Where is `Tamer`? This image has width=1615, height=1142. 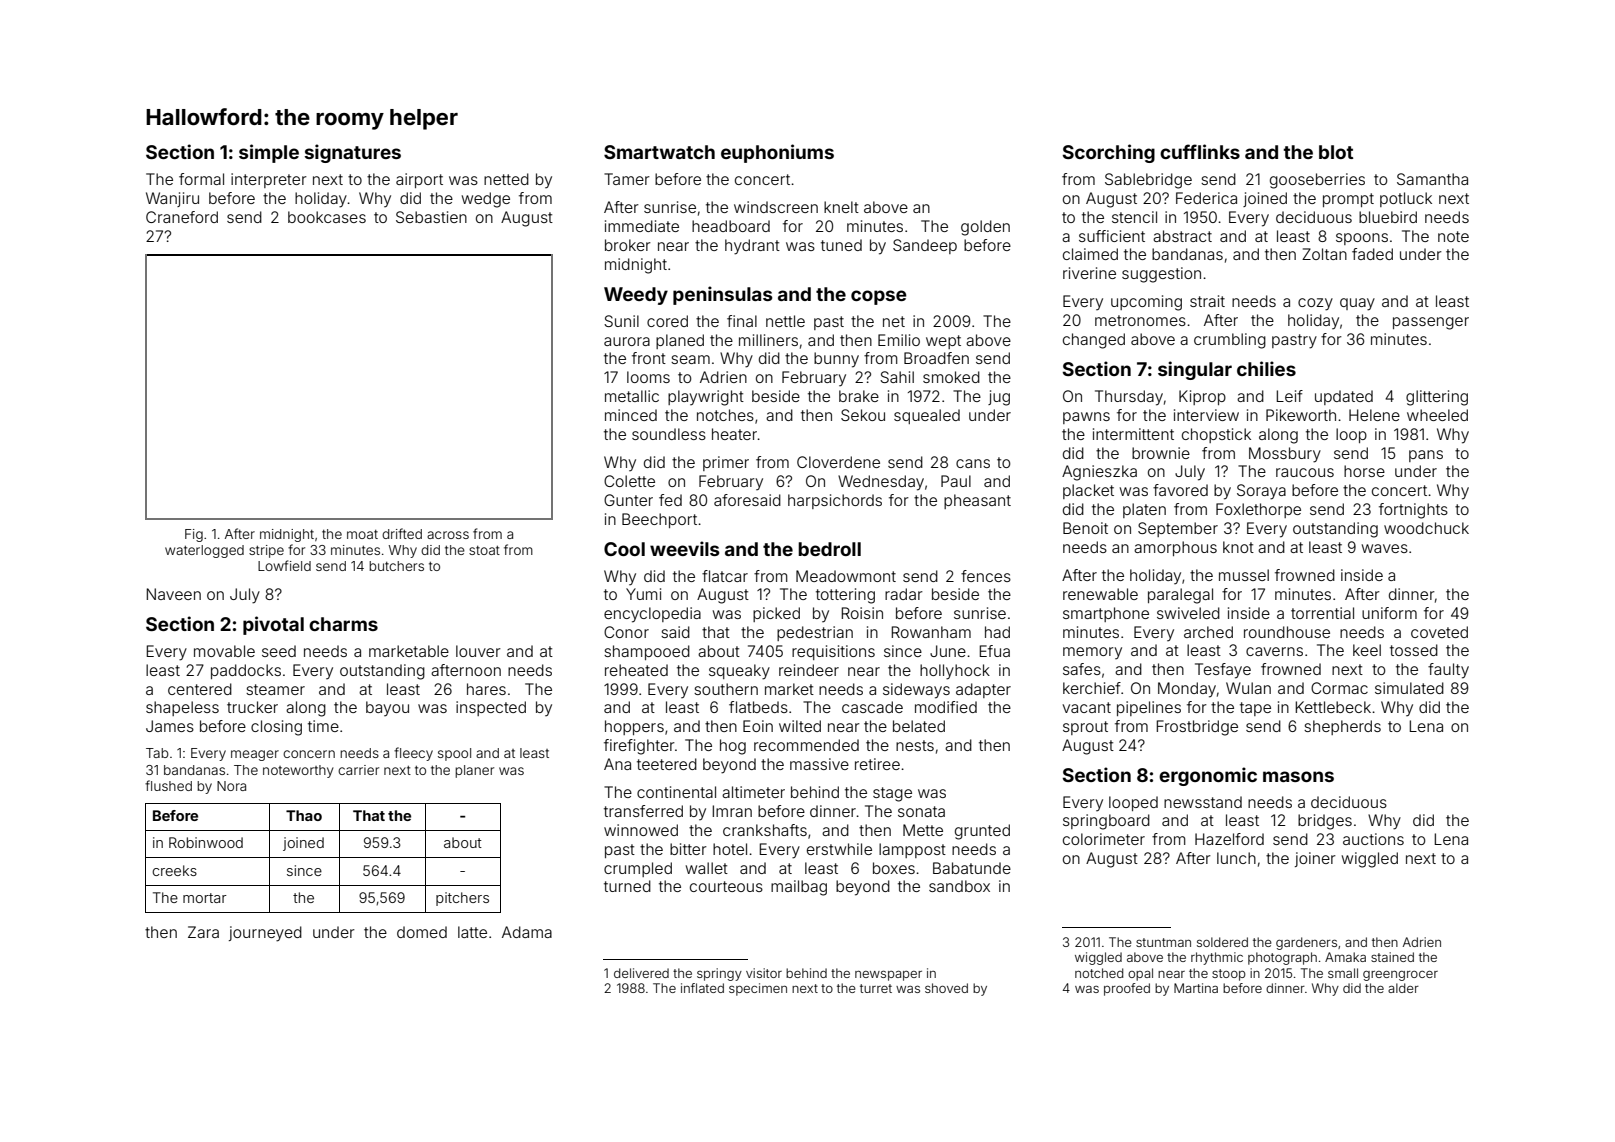
Tamer is located at coordinates (627, 179).
